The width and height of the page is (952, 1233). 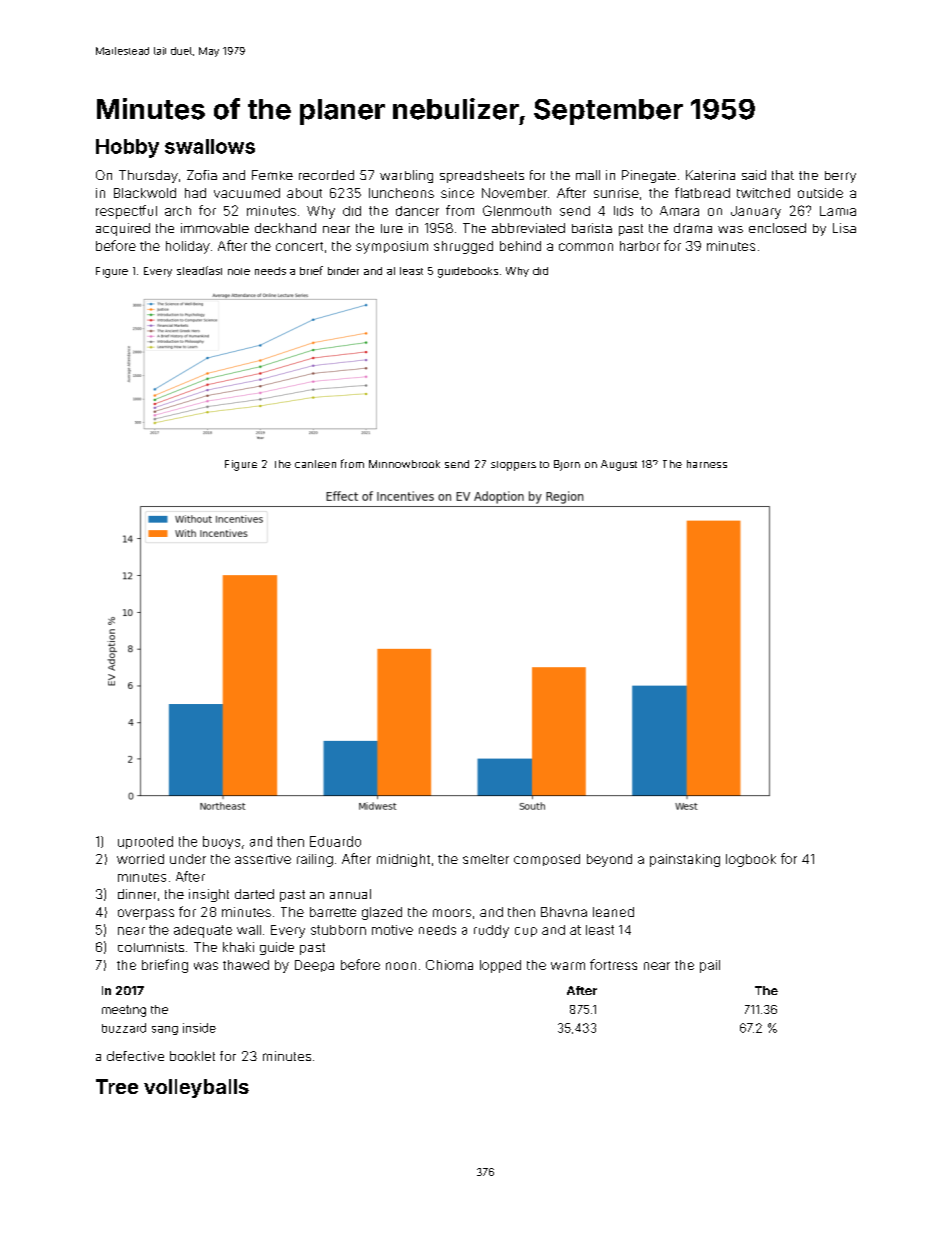 What do you see at coordinates (751, 860) in the page?
I see `logbook` at bounding box center [751, 860].
